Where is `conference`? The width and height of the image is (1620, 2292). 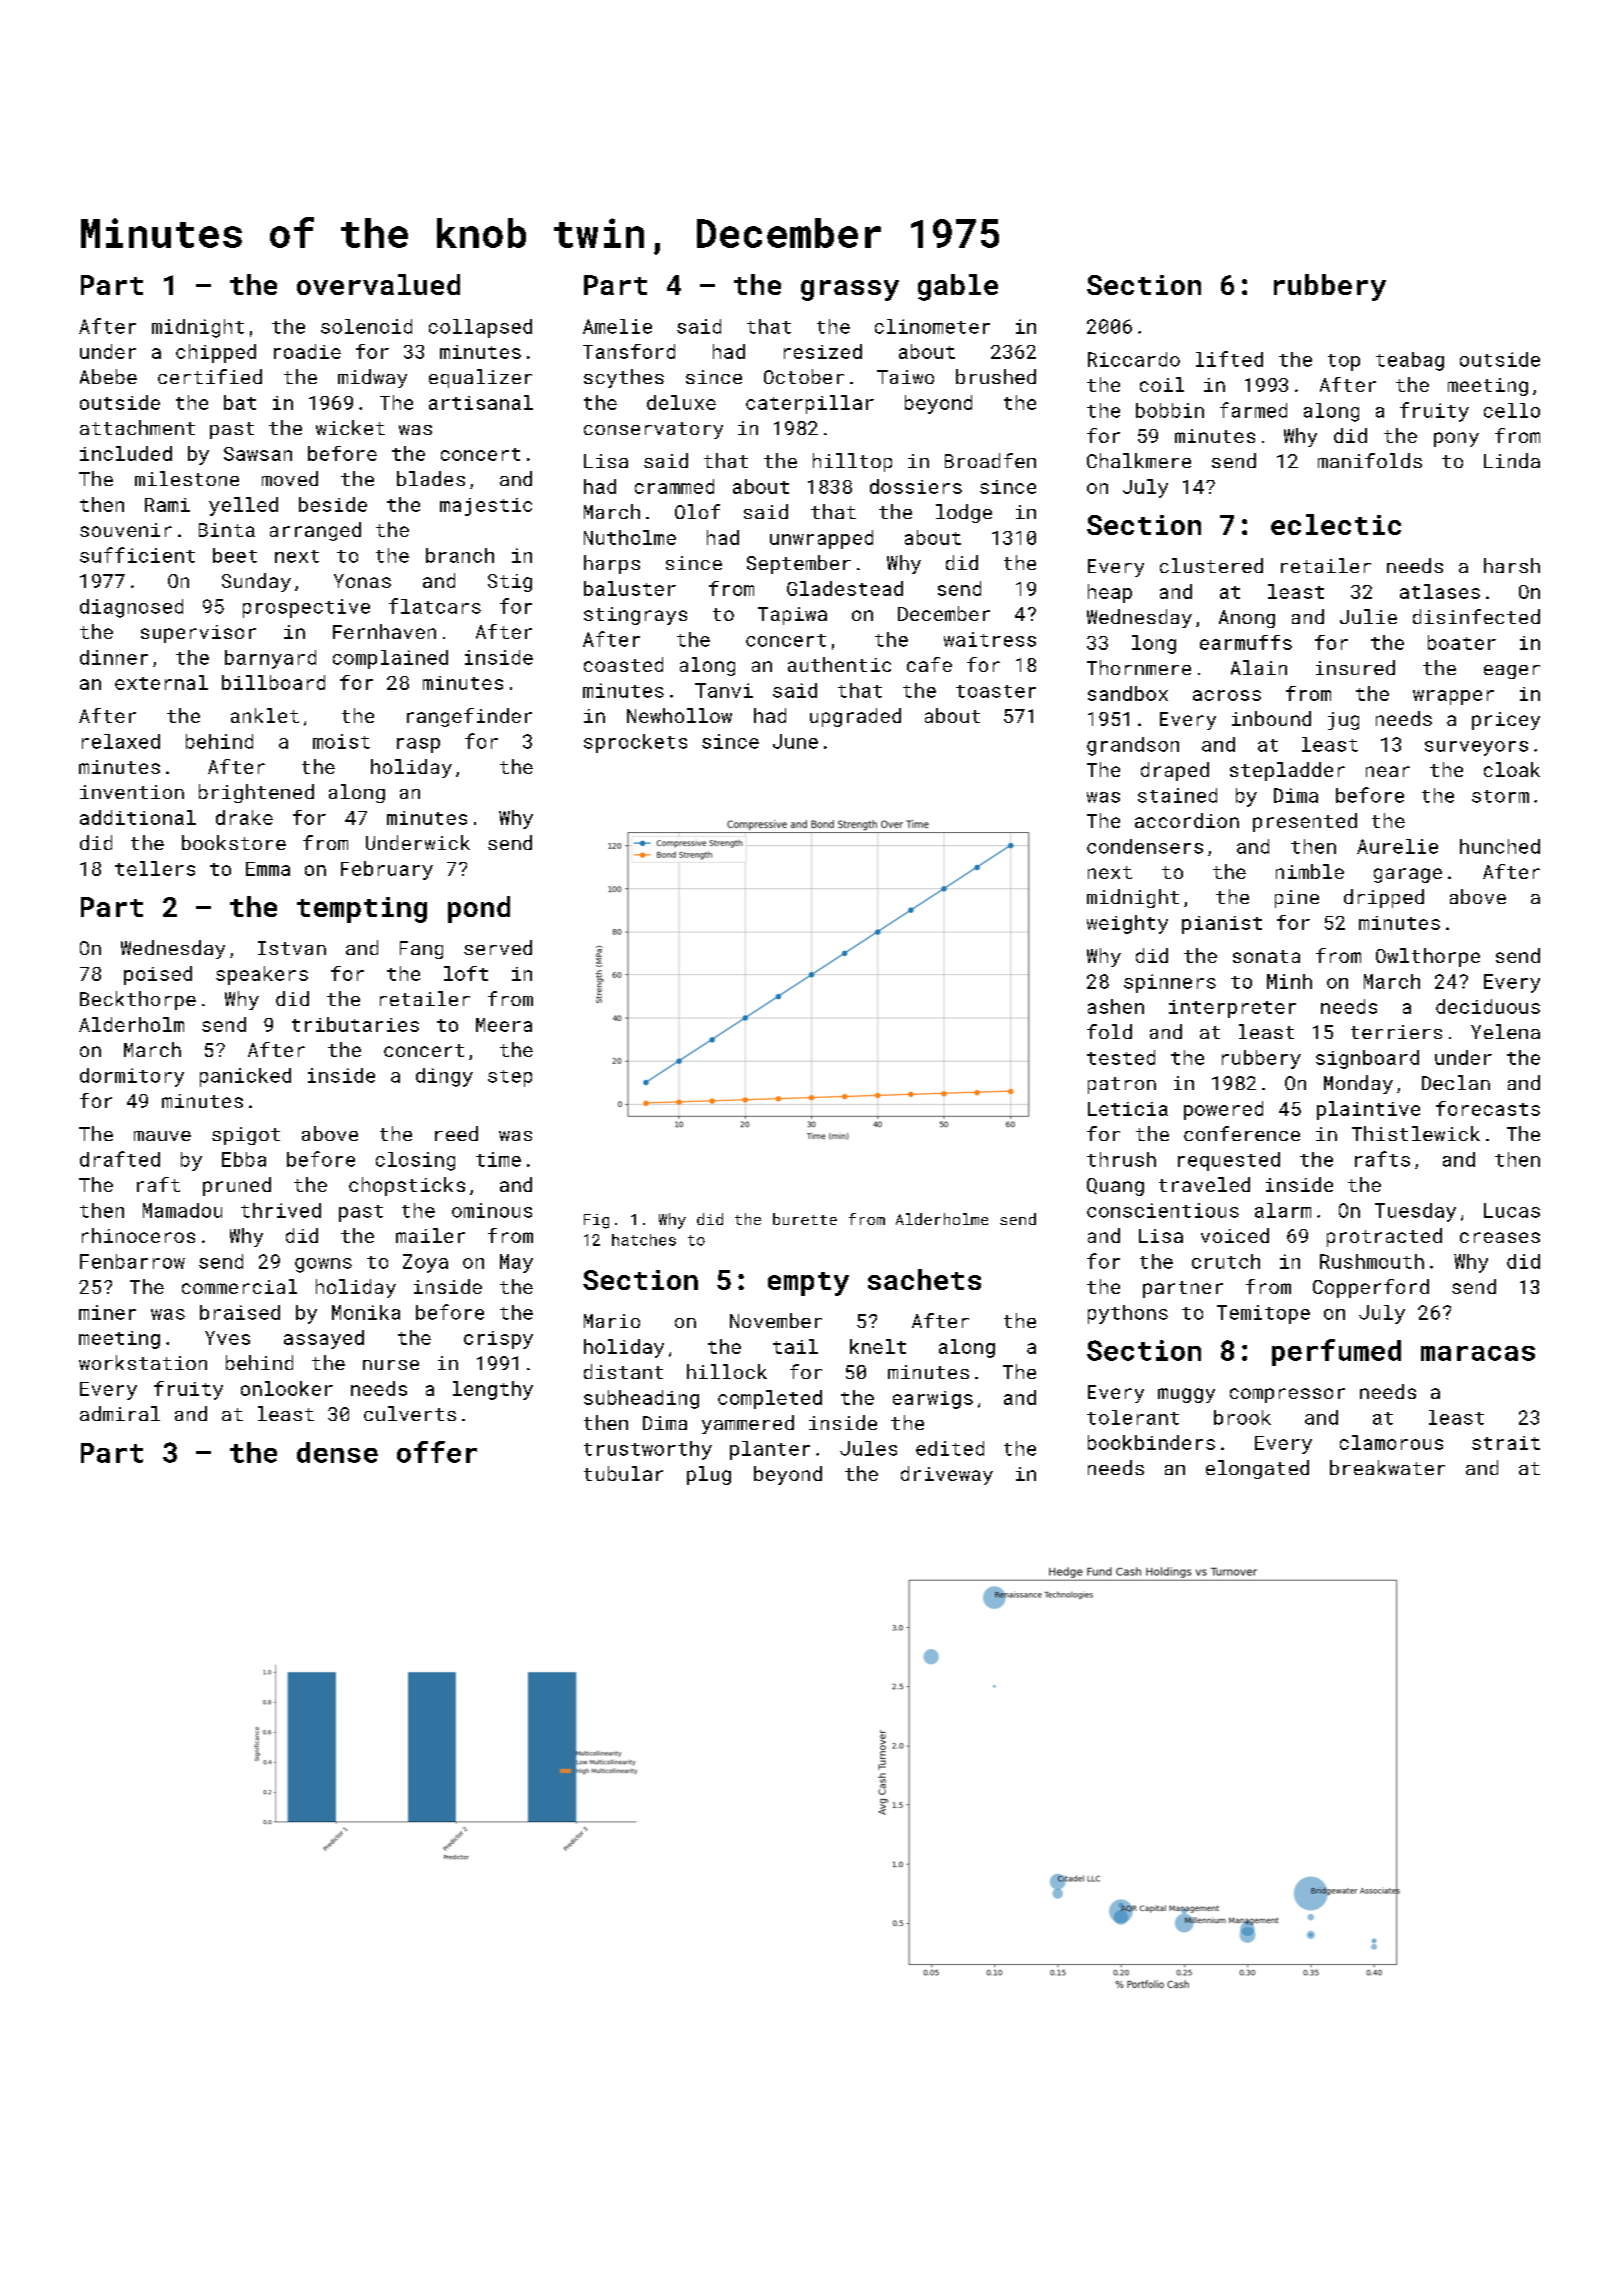 conference is located at coordinates (1242, 1133).
